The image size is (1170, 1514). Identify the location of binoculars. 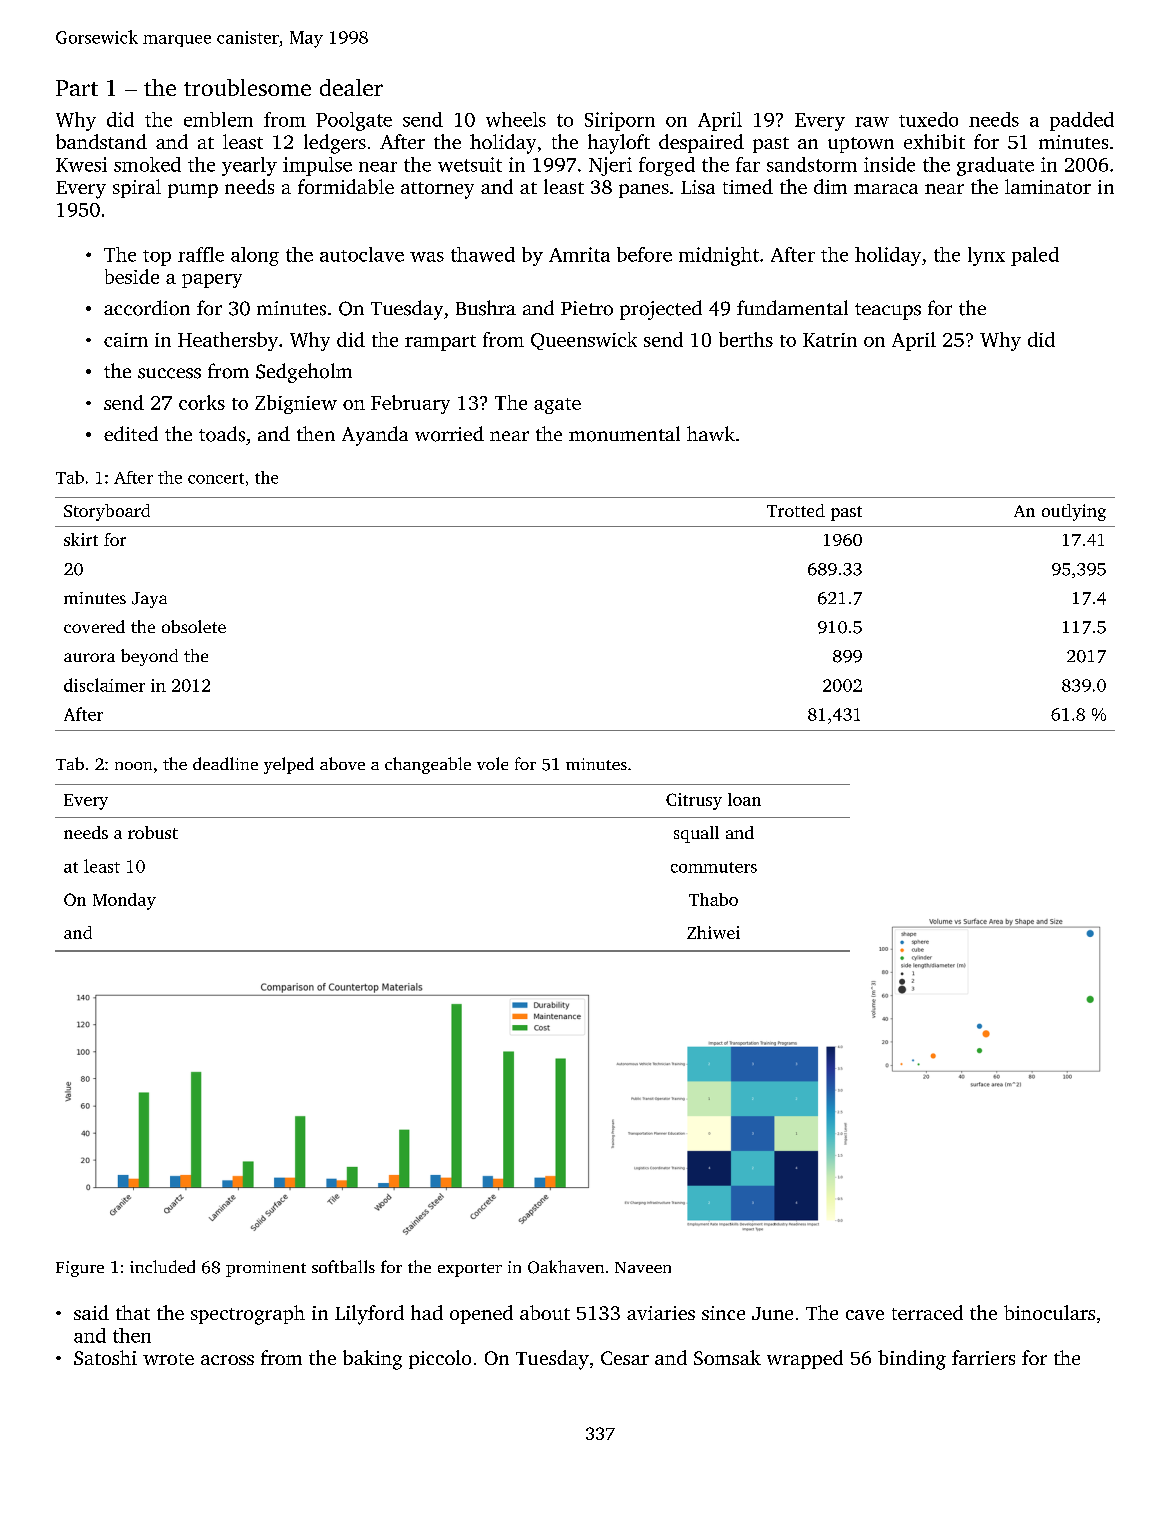
(1049, 1312).
